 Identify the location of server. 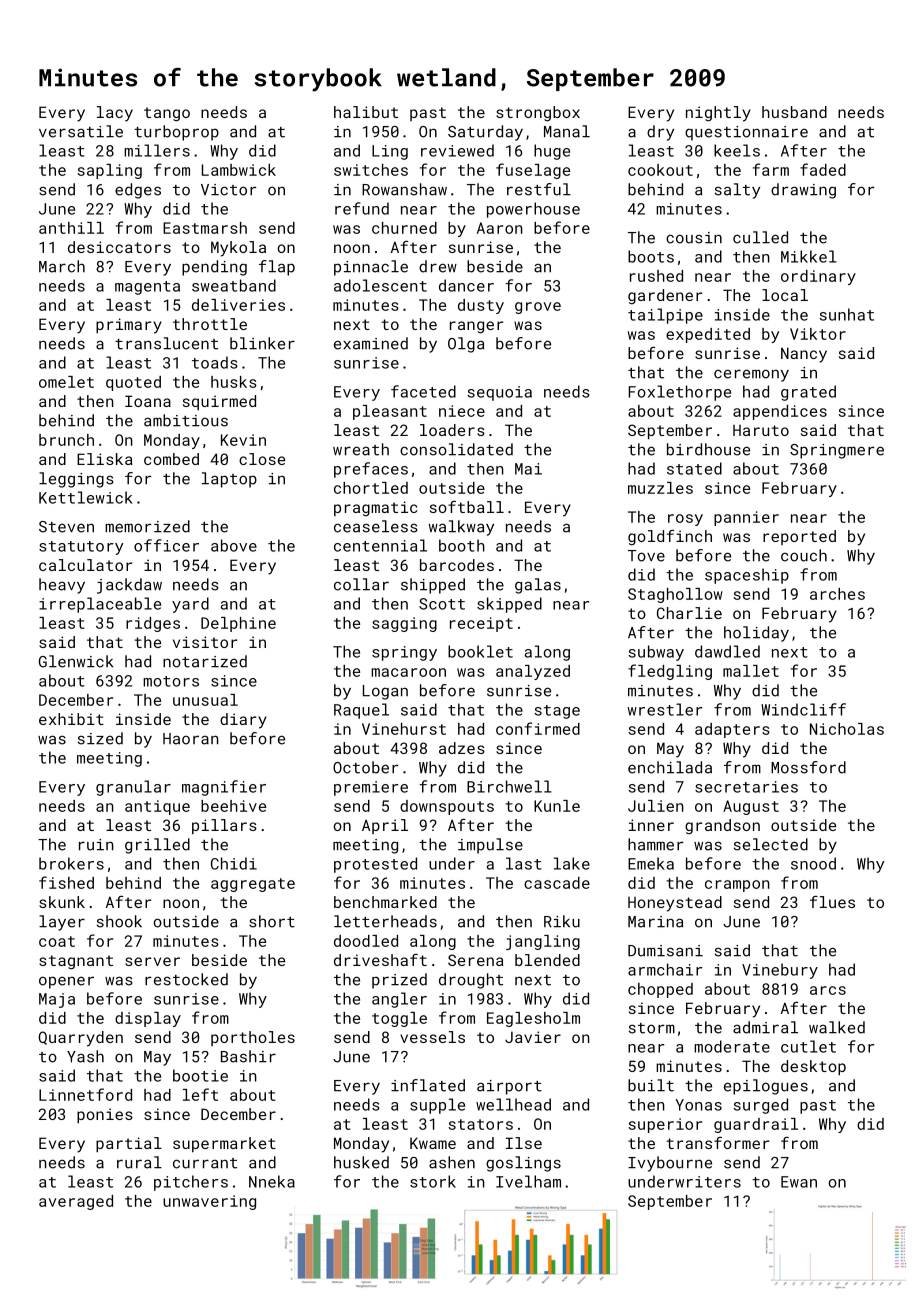
(152, 961).
